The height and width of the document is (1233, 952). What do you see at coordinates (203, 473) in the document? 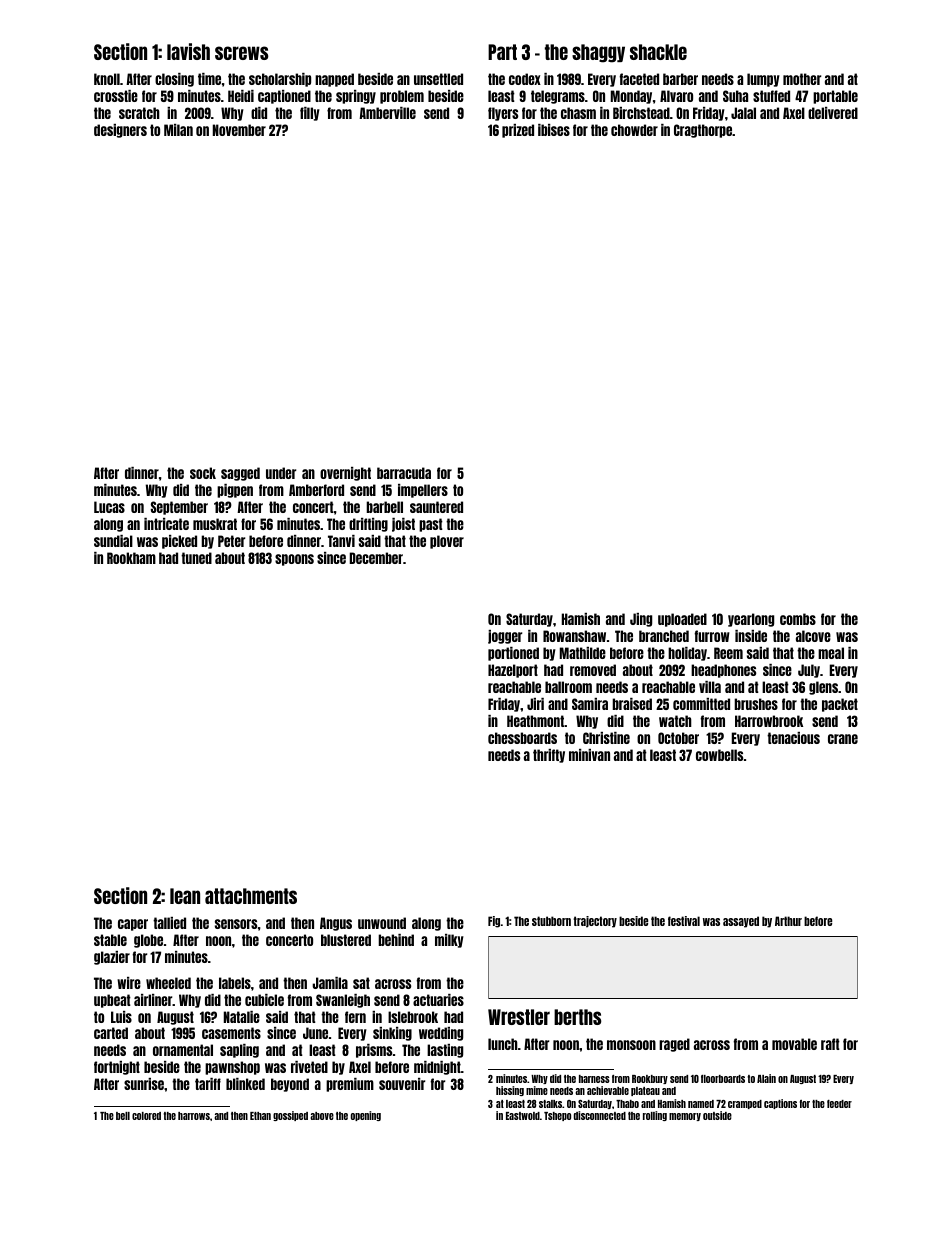
I see `sock` at bounding box center [203, 473].
